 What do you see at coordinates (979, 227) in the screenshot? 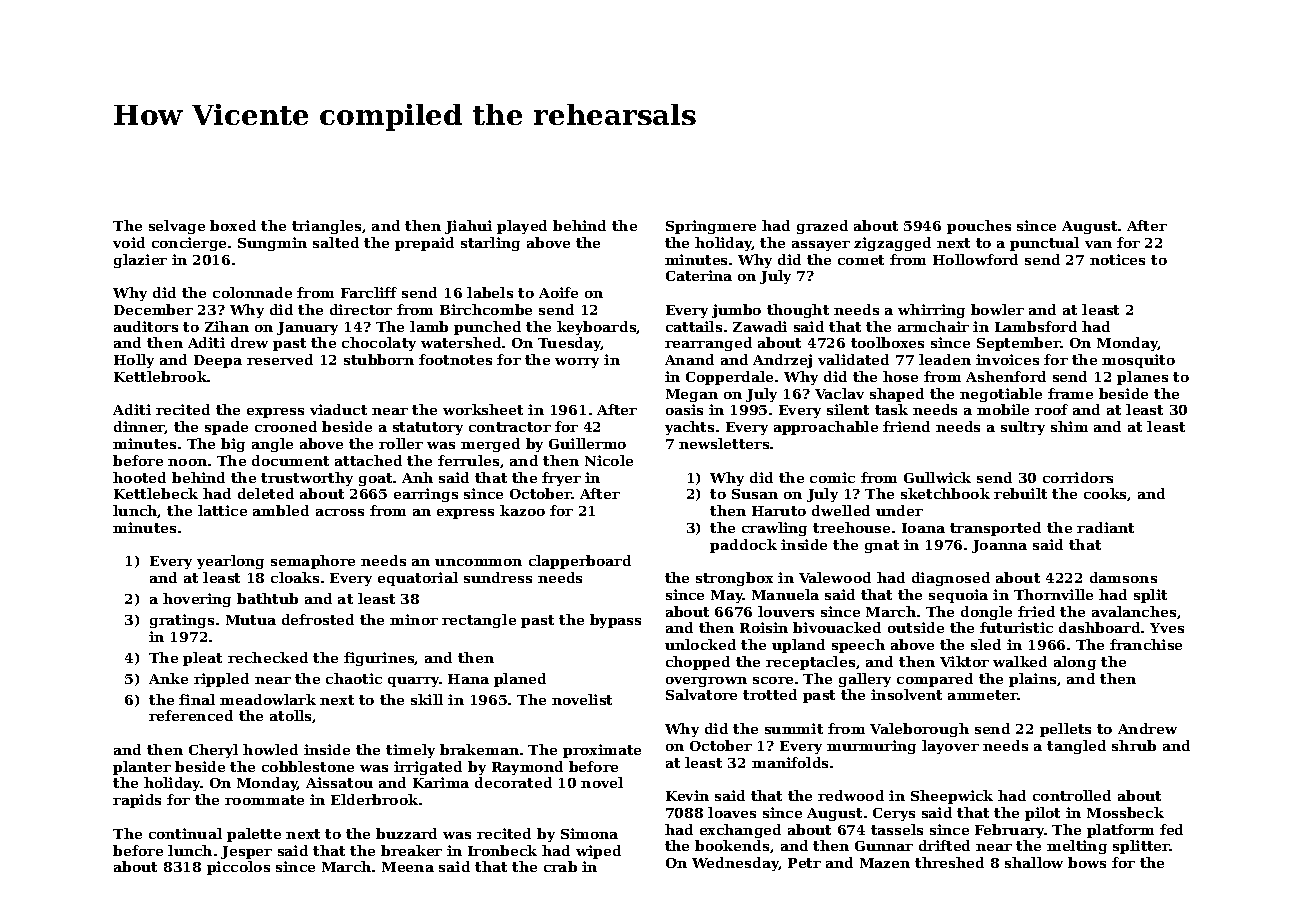
I see `pouches` at bounding box center [979, 227].
